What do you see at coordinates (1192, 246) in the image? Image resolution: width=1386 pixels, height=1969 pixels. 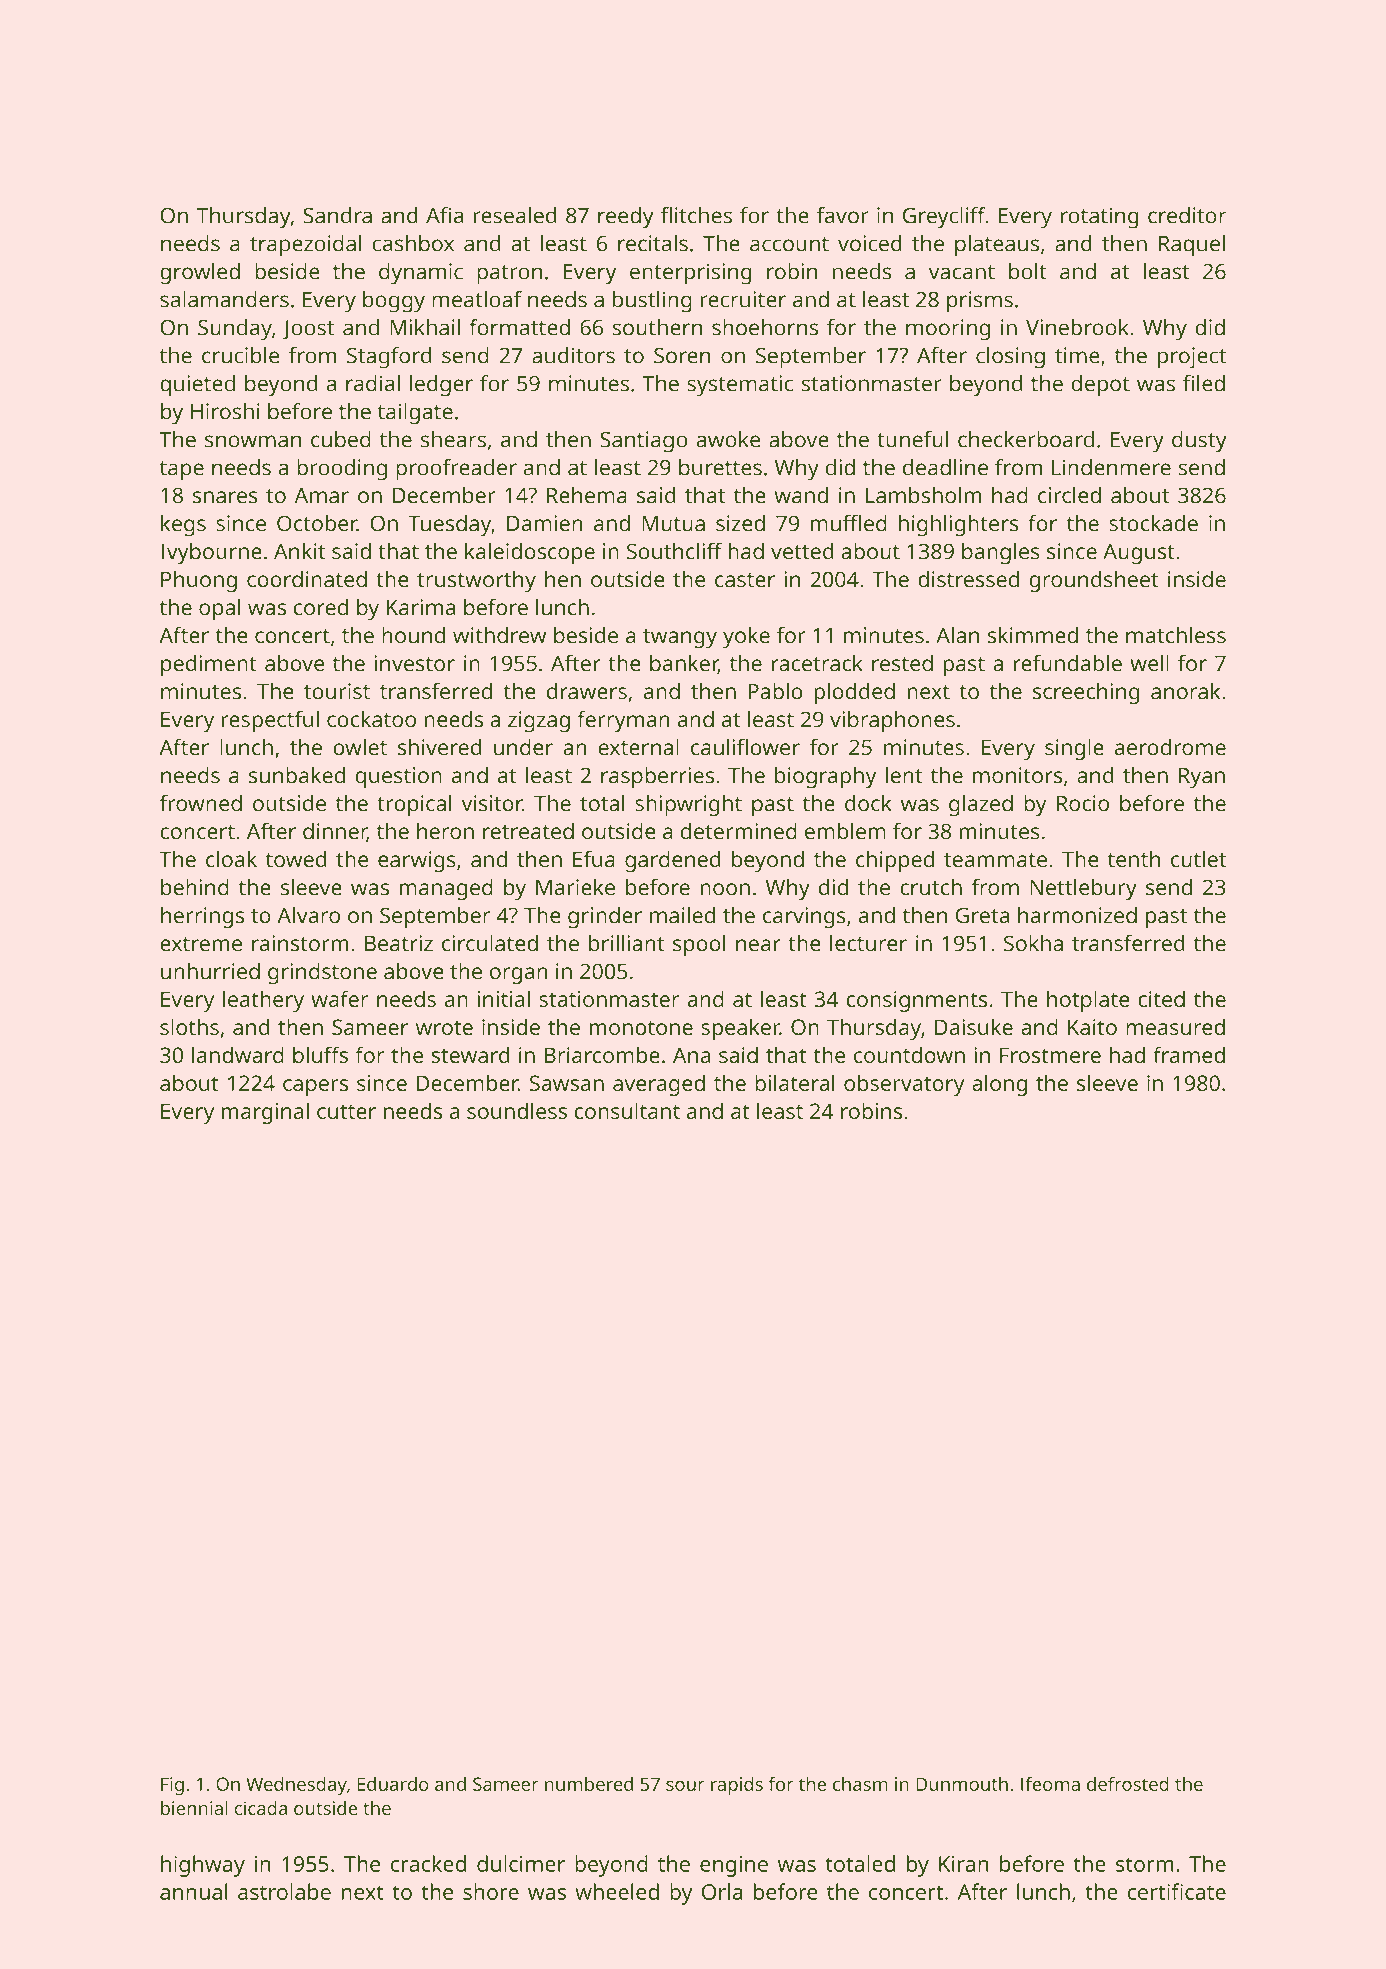 I see `Raquel` at bounding box center [1192, 246].
